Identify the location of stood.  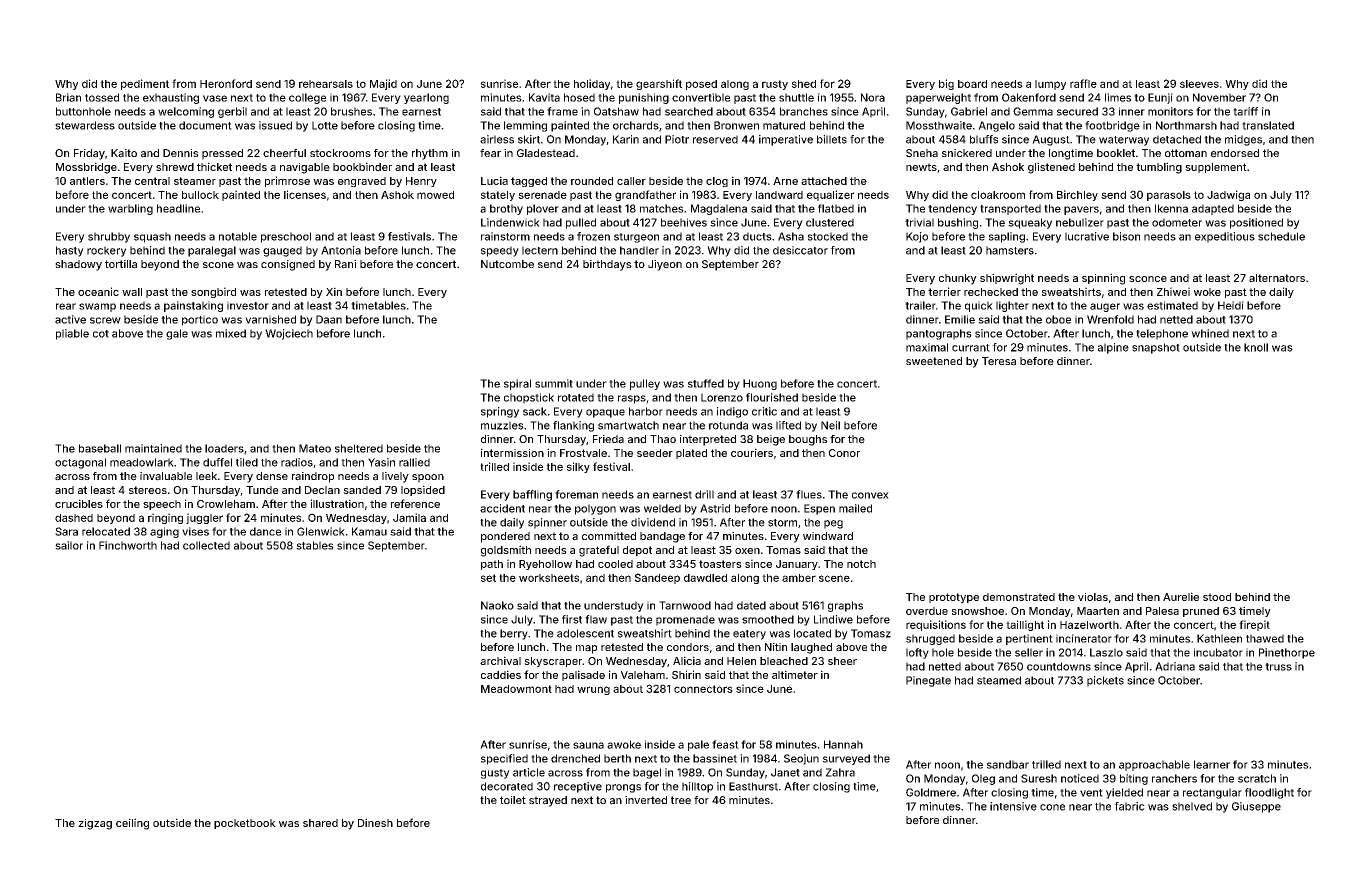
(1217, 597).
